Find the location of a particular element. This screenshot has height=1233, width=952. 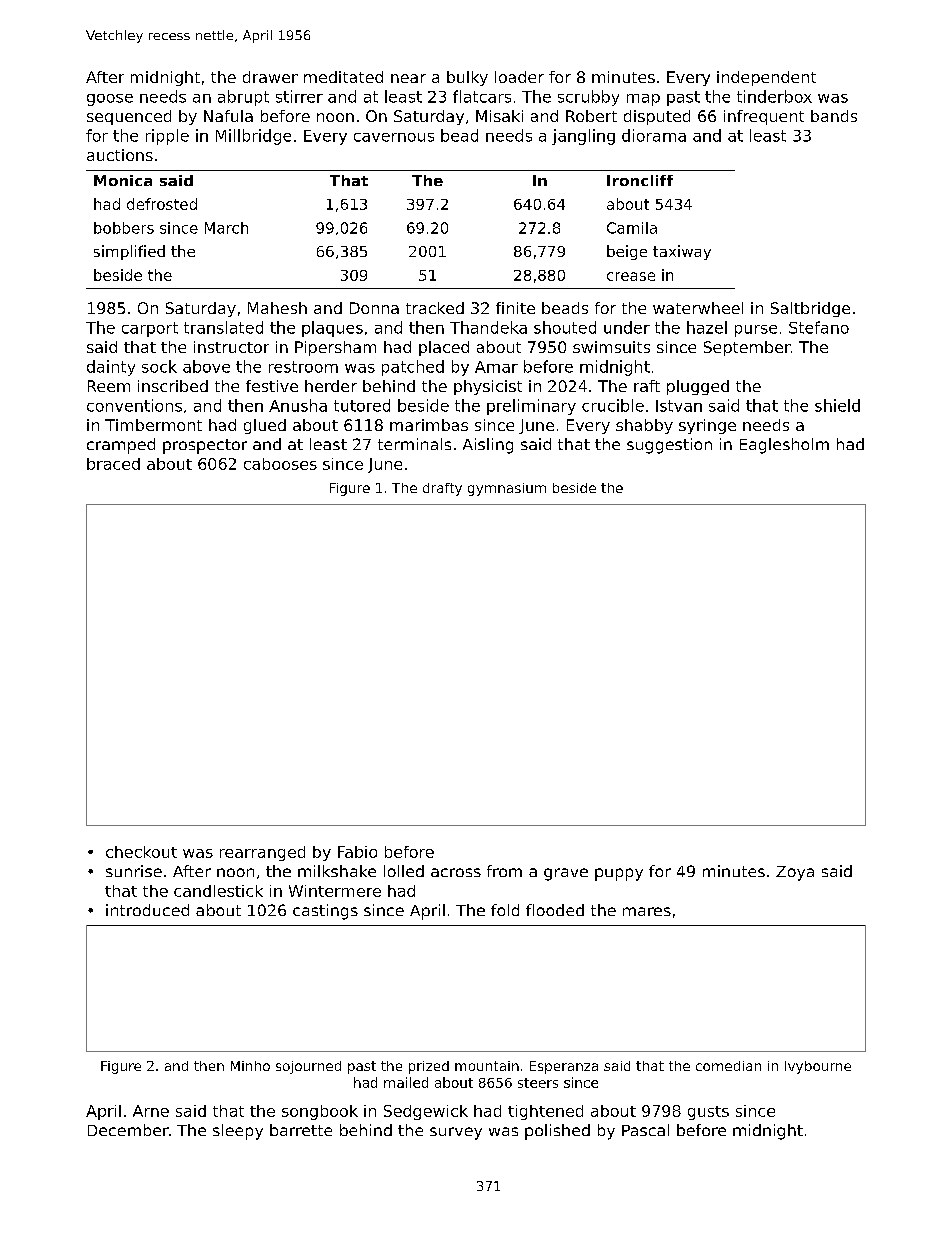

from is located at coordinates (504, 871).
